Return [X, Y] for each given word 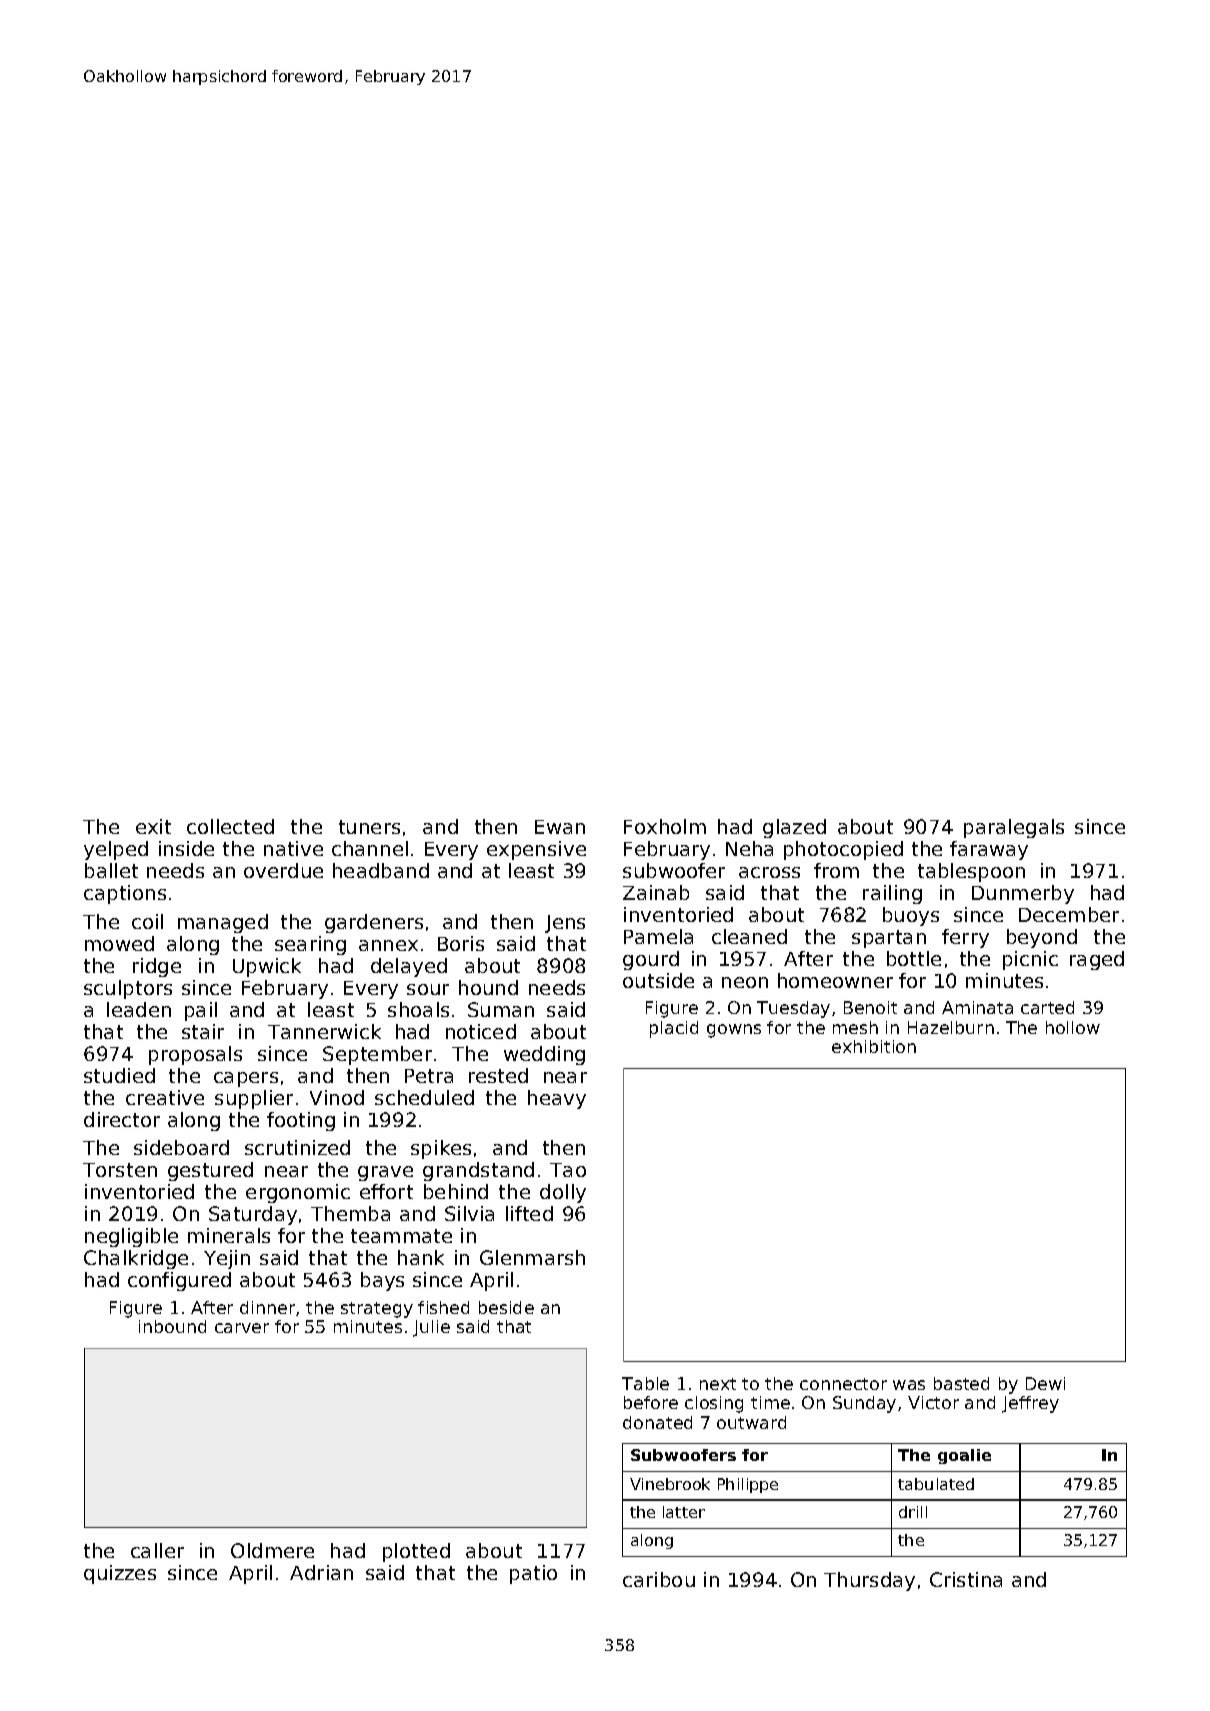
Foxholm [665, 826]
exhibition [874, 1046]
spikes [441, 1149]
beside [506, 1307]
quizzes [120, 1574]
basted [961, 1383]
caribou [659, 1579]
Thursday [869, 1581]
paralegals [1014, 828]
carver [242, 1328]
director [122, 1119]
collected [230, 826]
